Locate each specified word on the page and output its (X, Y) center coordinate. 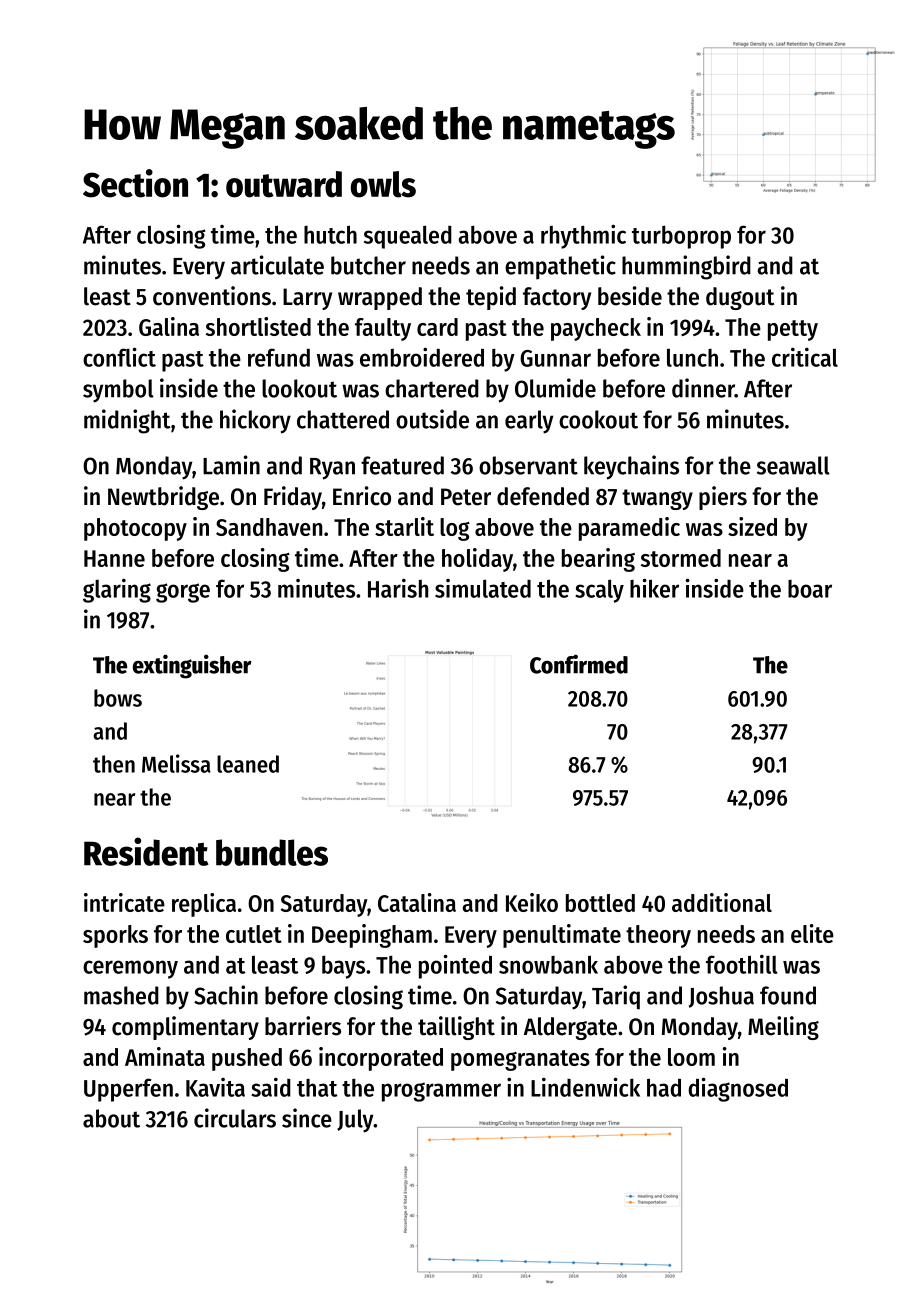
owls (383, 184)
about (111, 1118)
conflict (119, 357)
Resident (146, 851)
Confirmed (579, 664)
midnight (127, 421)
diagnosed (738, 1089)
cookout (598, 419)
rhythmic (583, 236)
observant (528, 465)
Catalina (417, 902)
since (307, 1118)
